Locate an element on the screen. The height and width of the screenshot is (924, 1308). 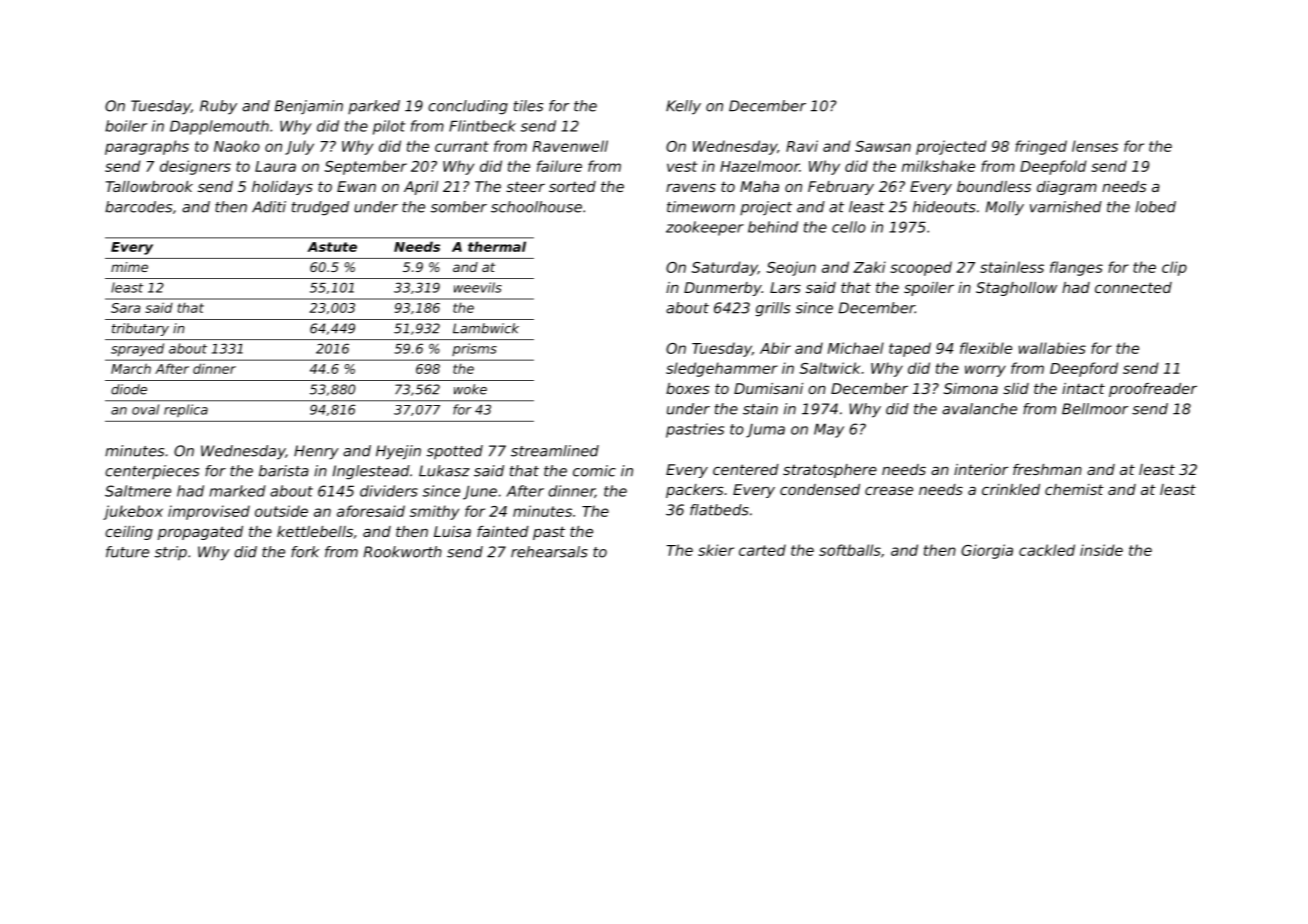
Benjamin is located at coordinates (309, 107).
